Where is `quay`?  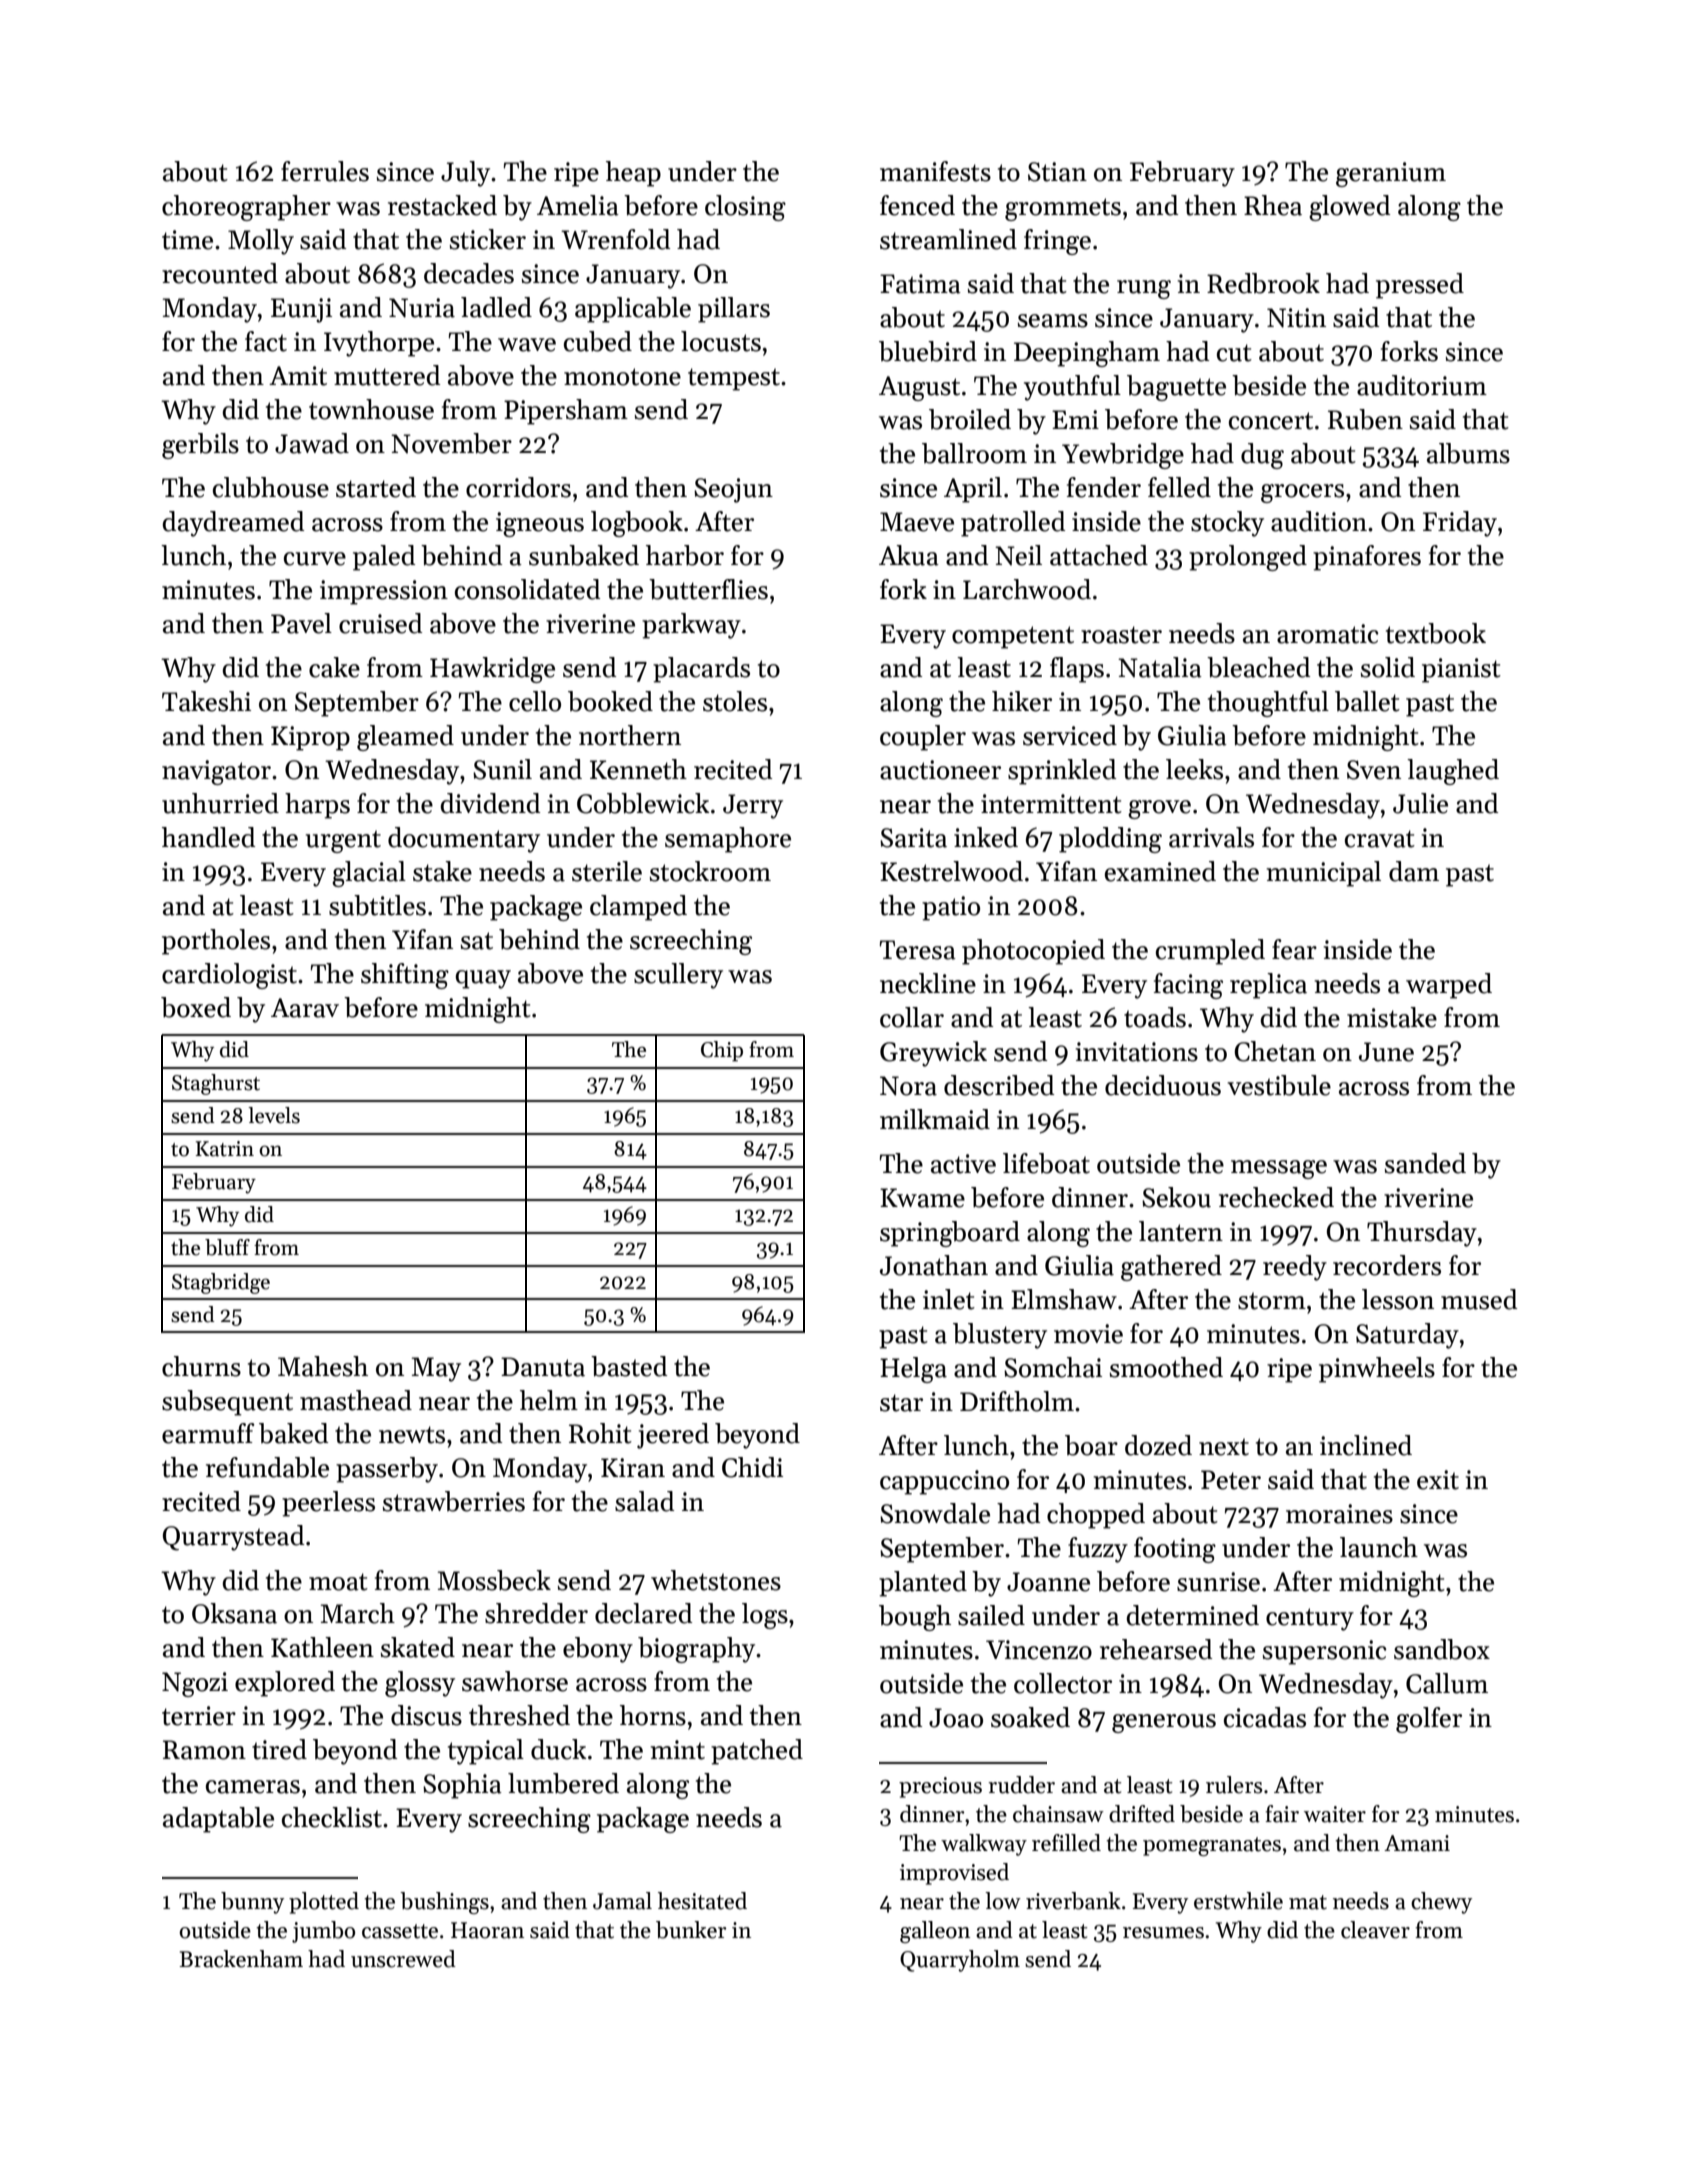 quay is located at coordinates (483, 979).
